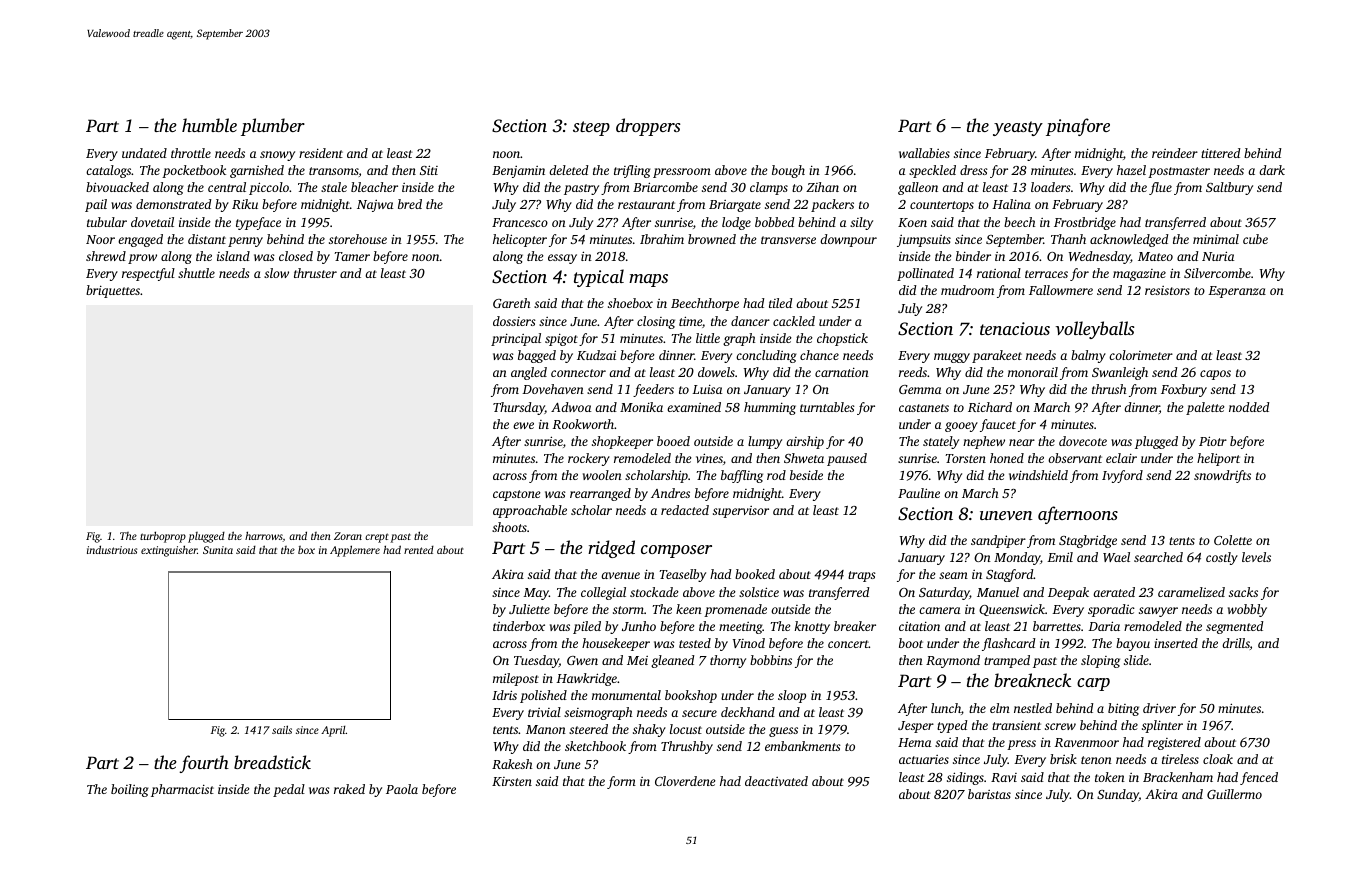 This page has width=1372, height=887. I want to click on tenacious, so click(1015, 328).
